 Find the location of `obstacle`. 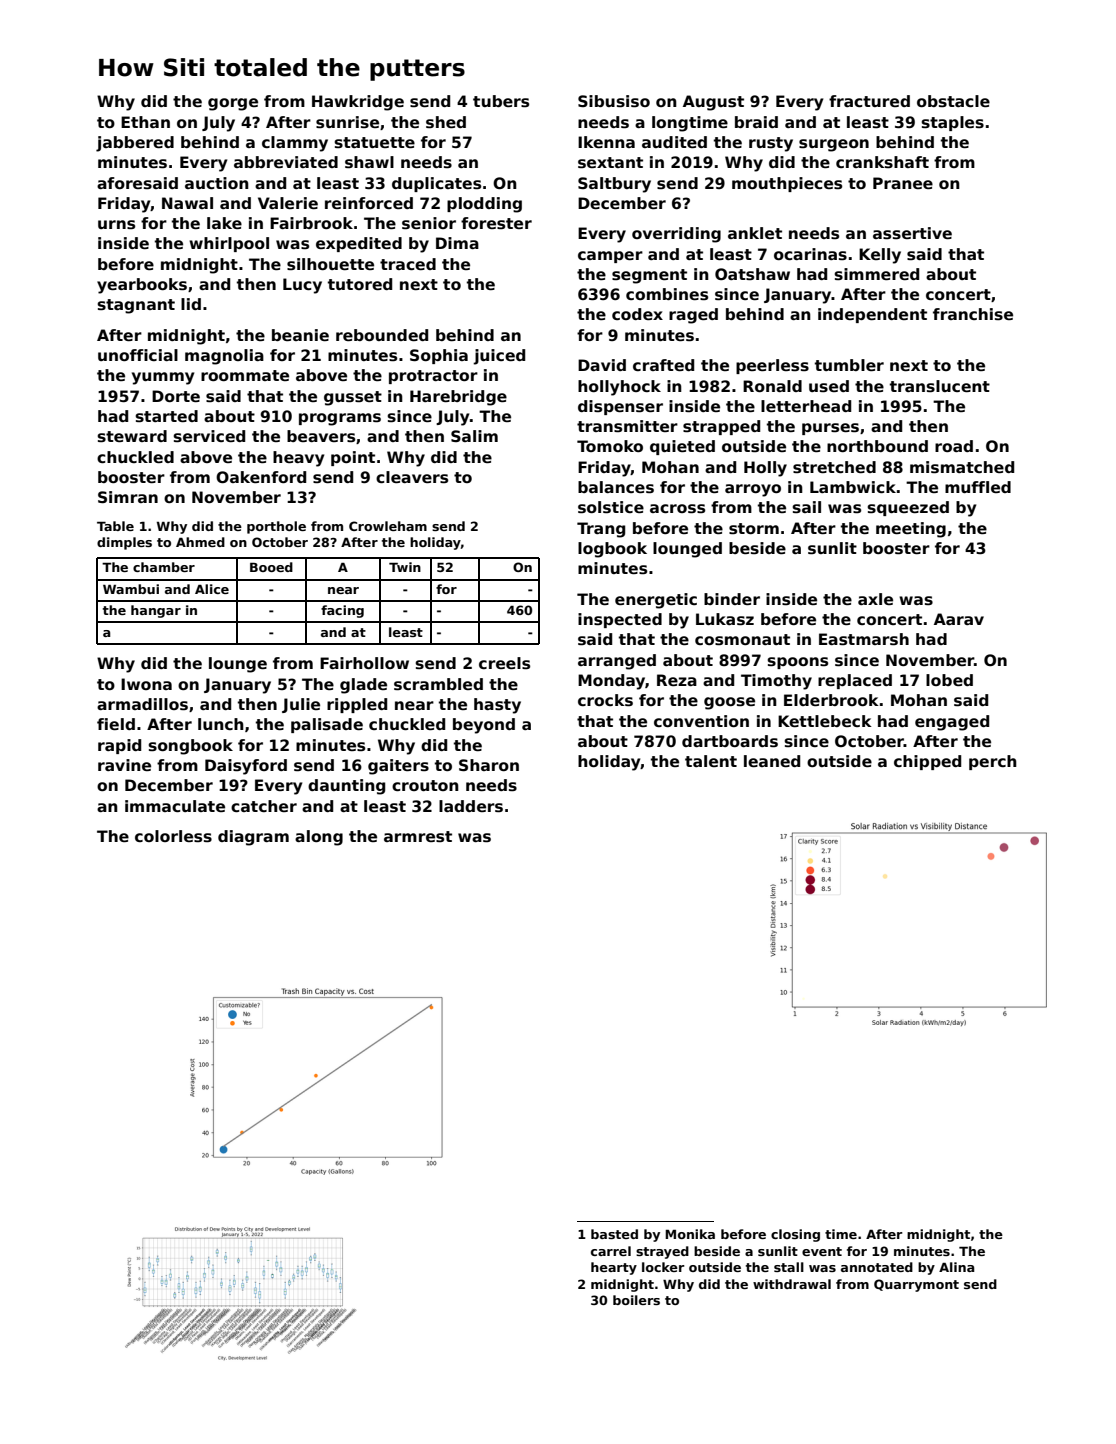

obstacle is located at coordinates (953, 101).
